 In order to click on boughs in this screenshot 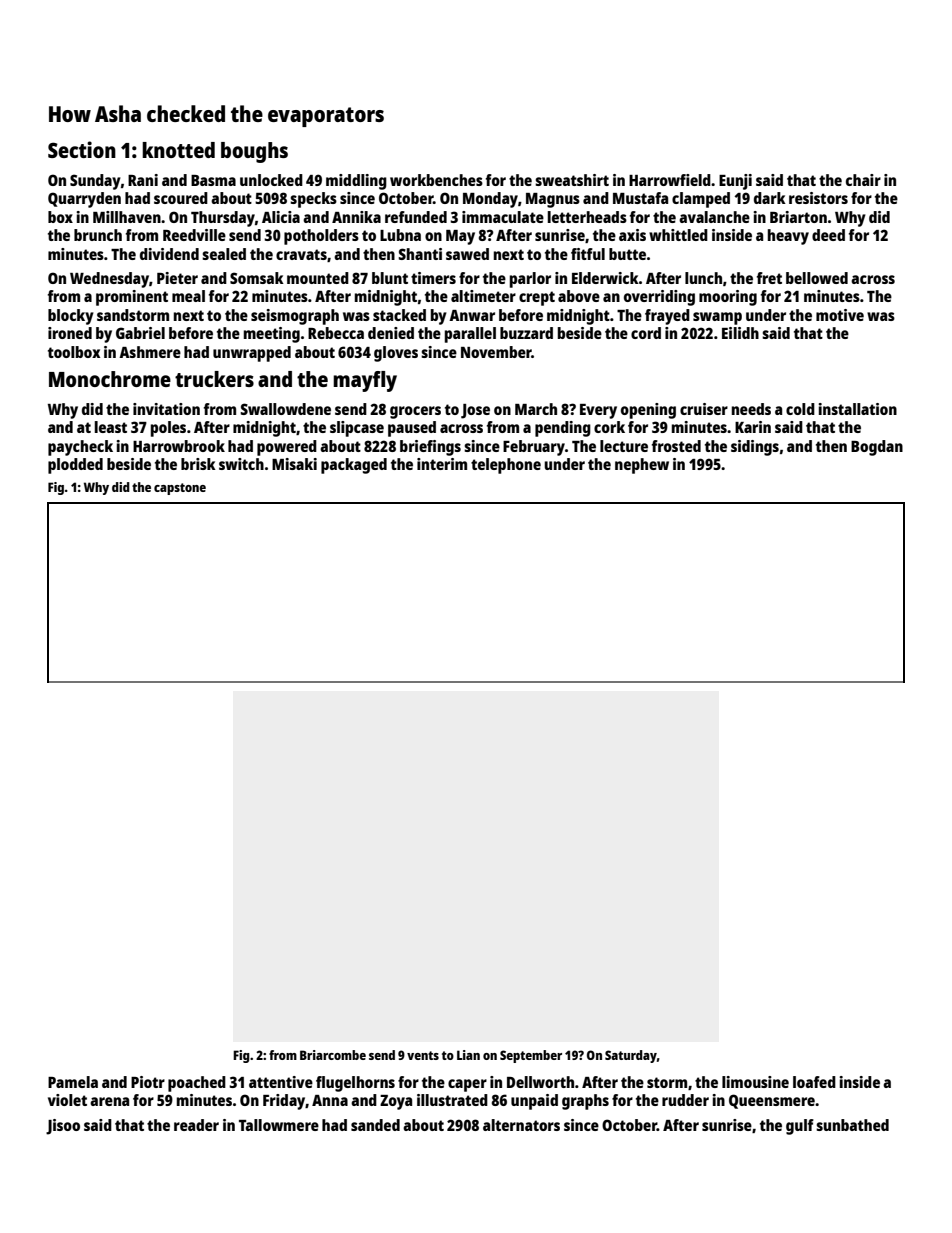, I will do `click(254, 152)`.
